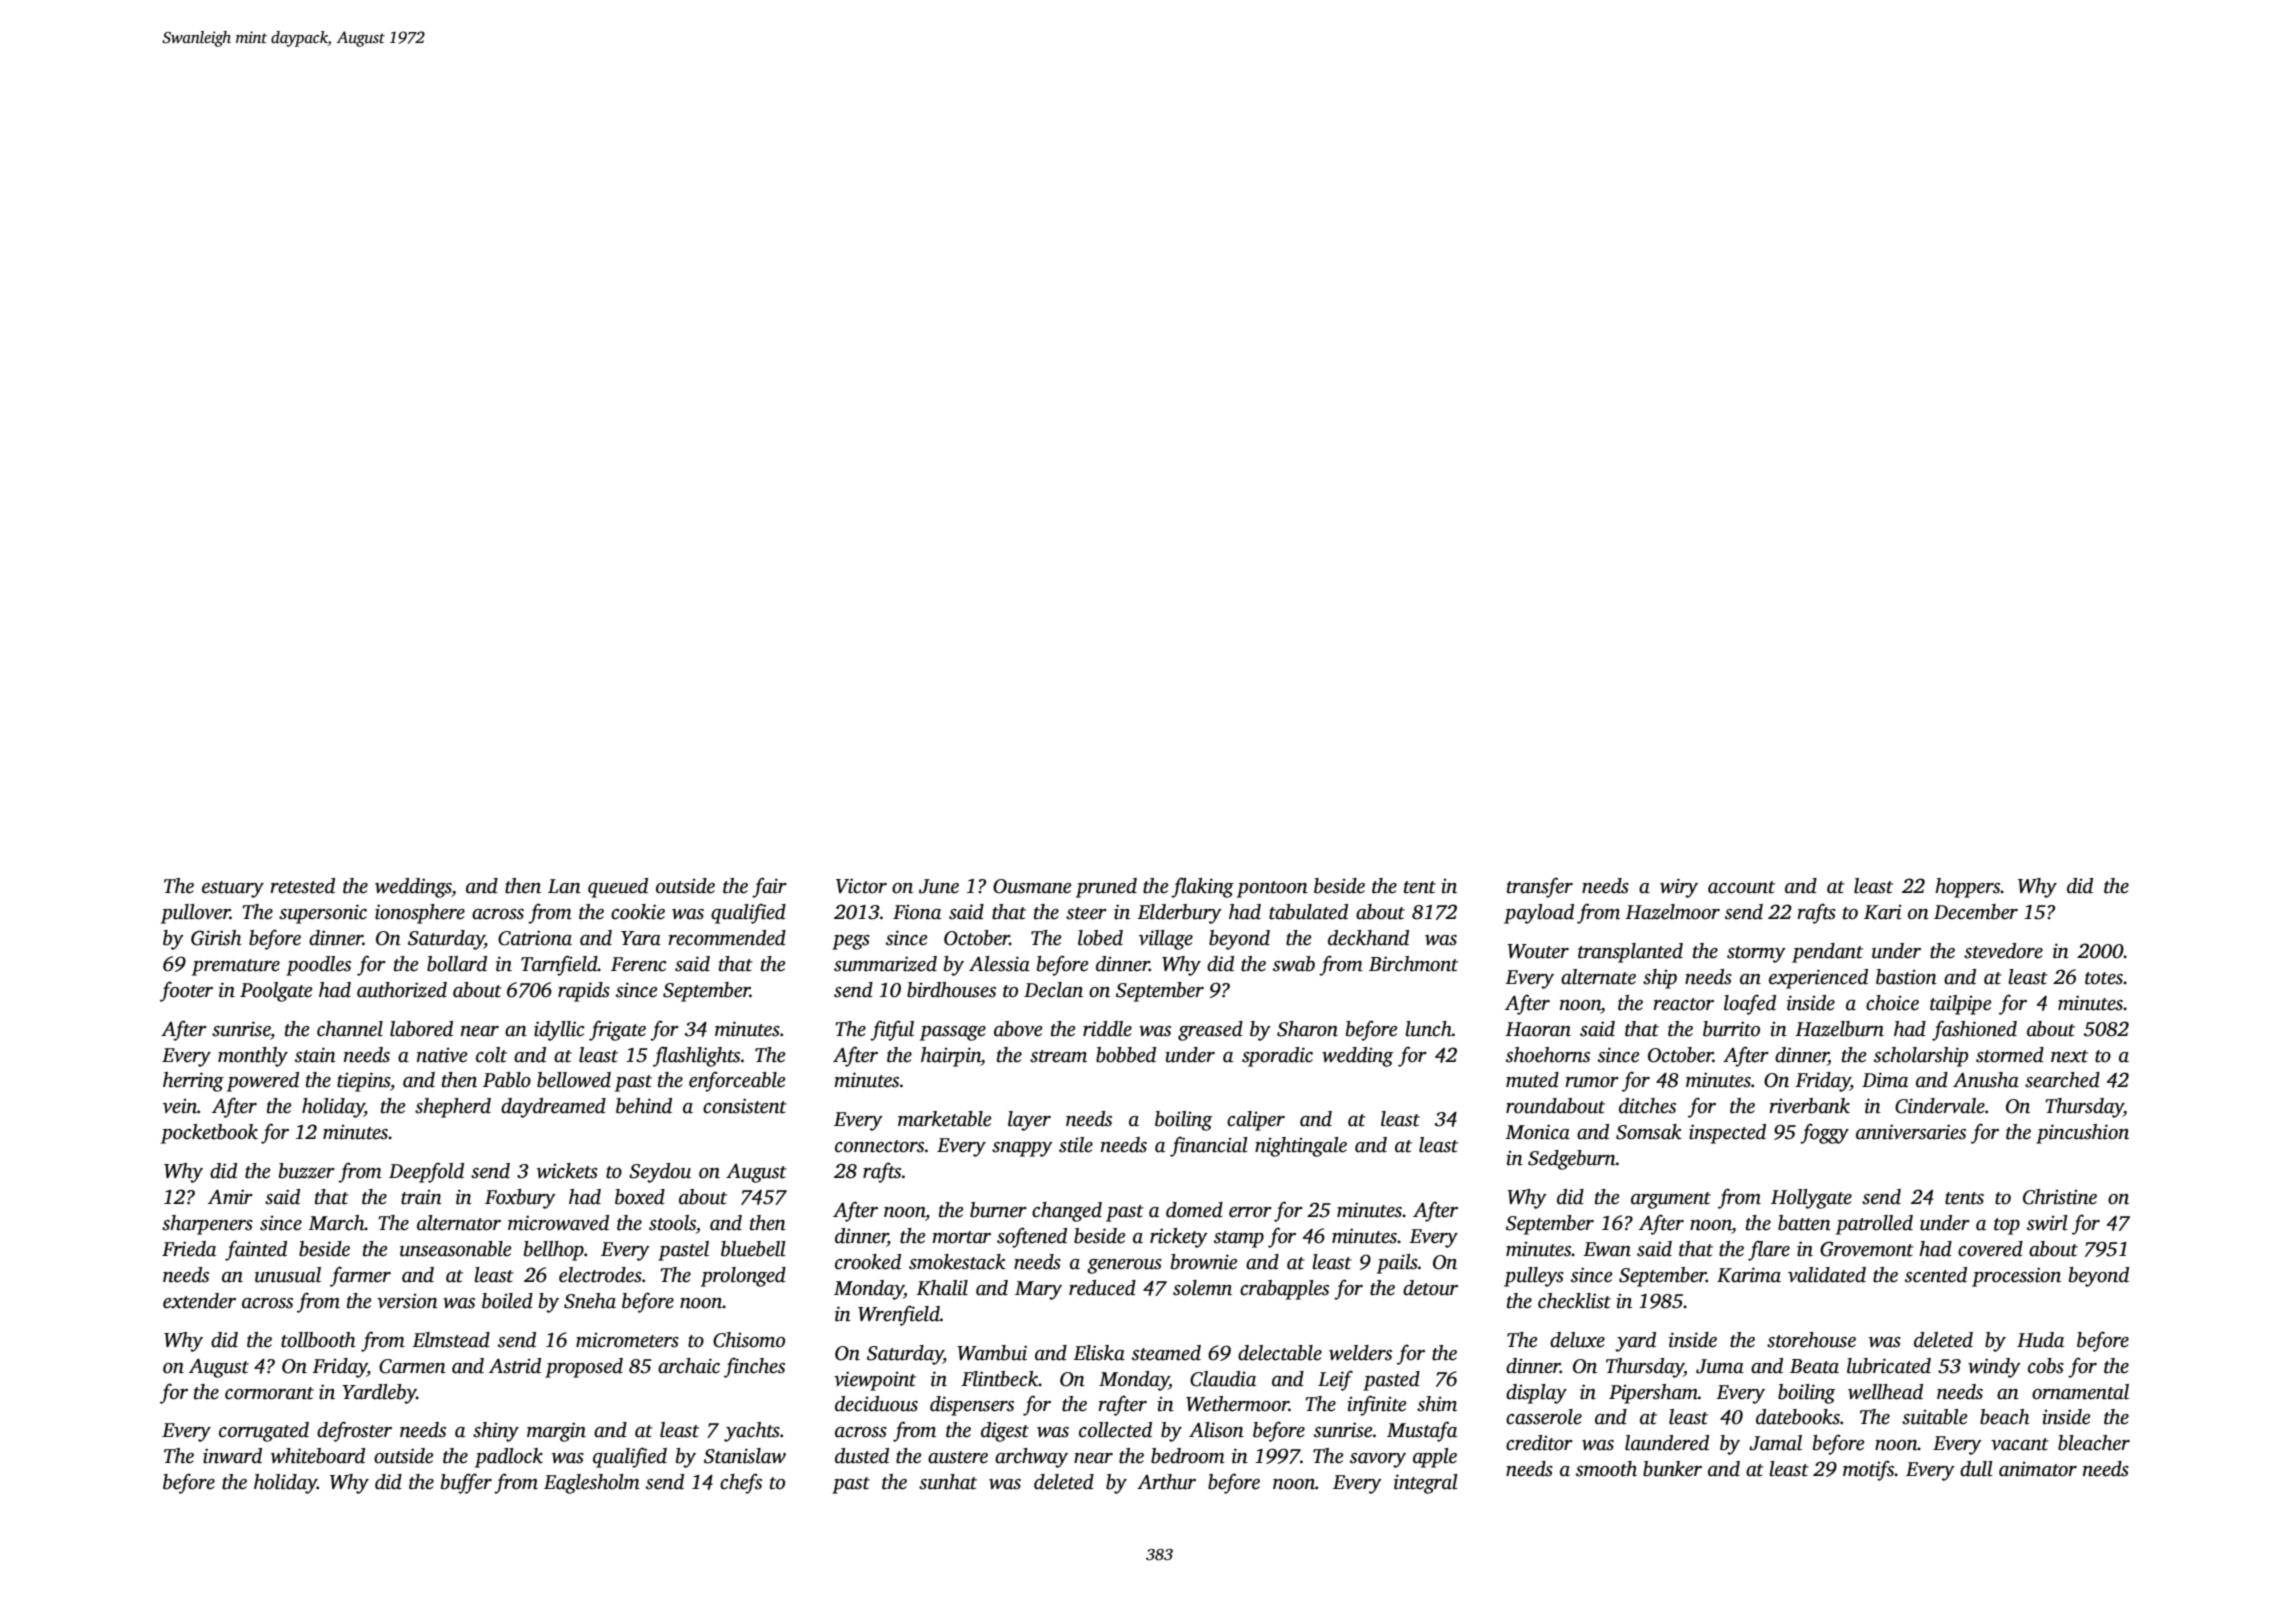  What do you see at coordinates (876, 1404) in the image?
I see `deciduous` at bounding box center [876, 1404].
